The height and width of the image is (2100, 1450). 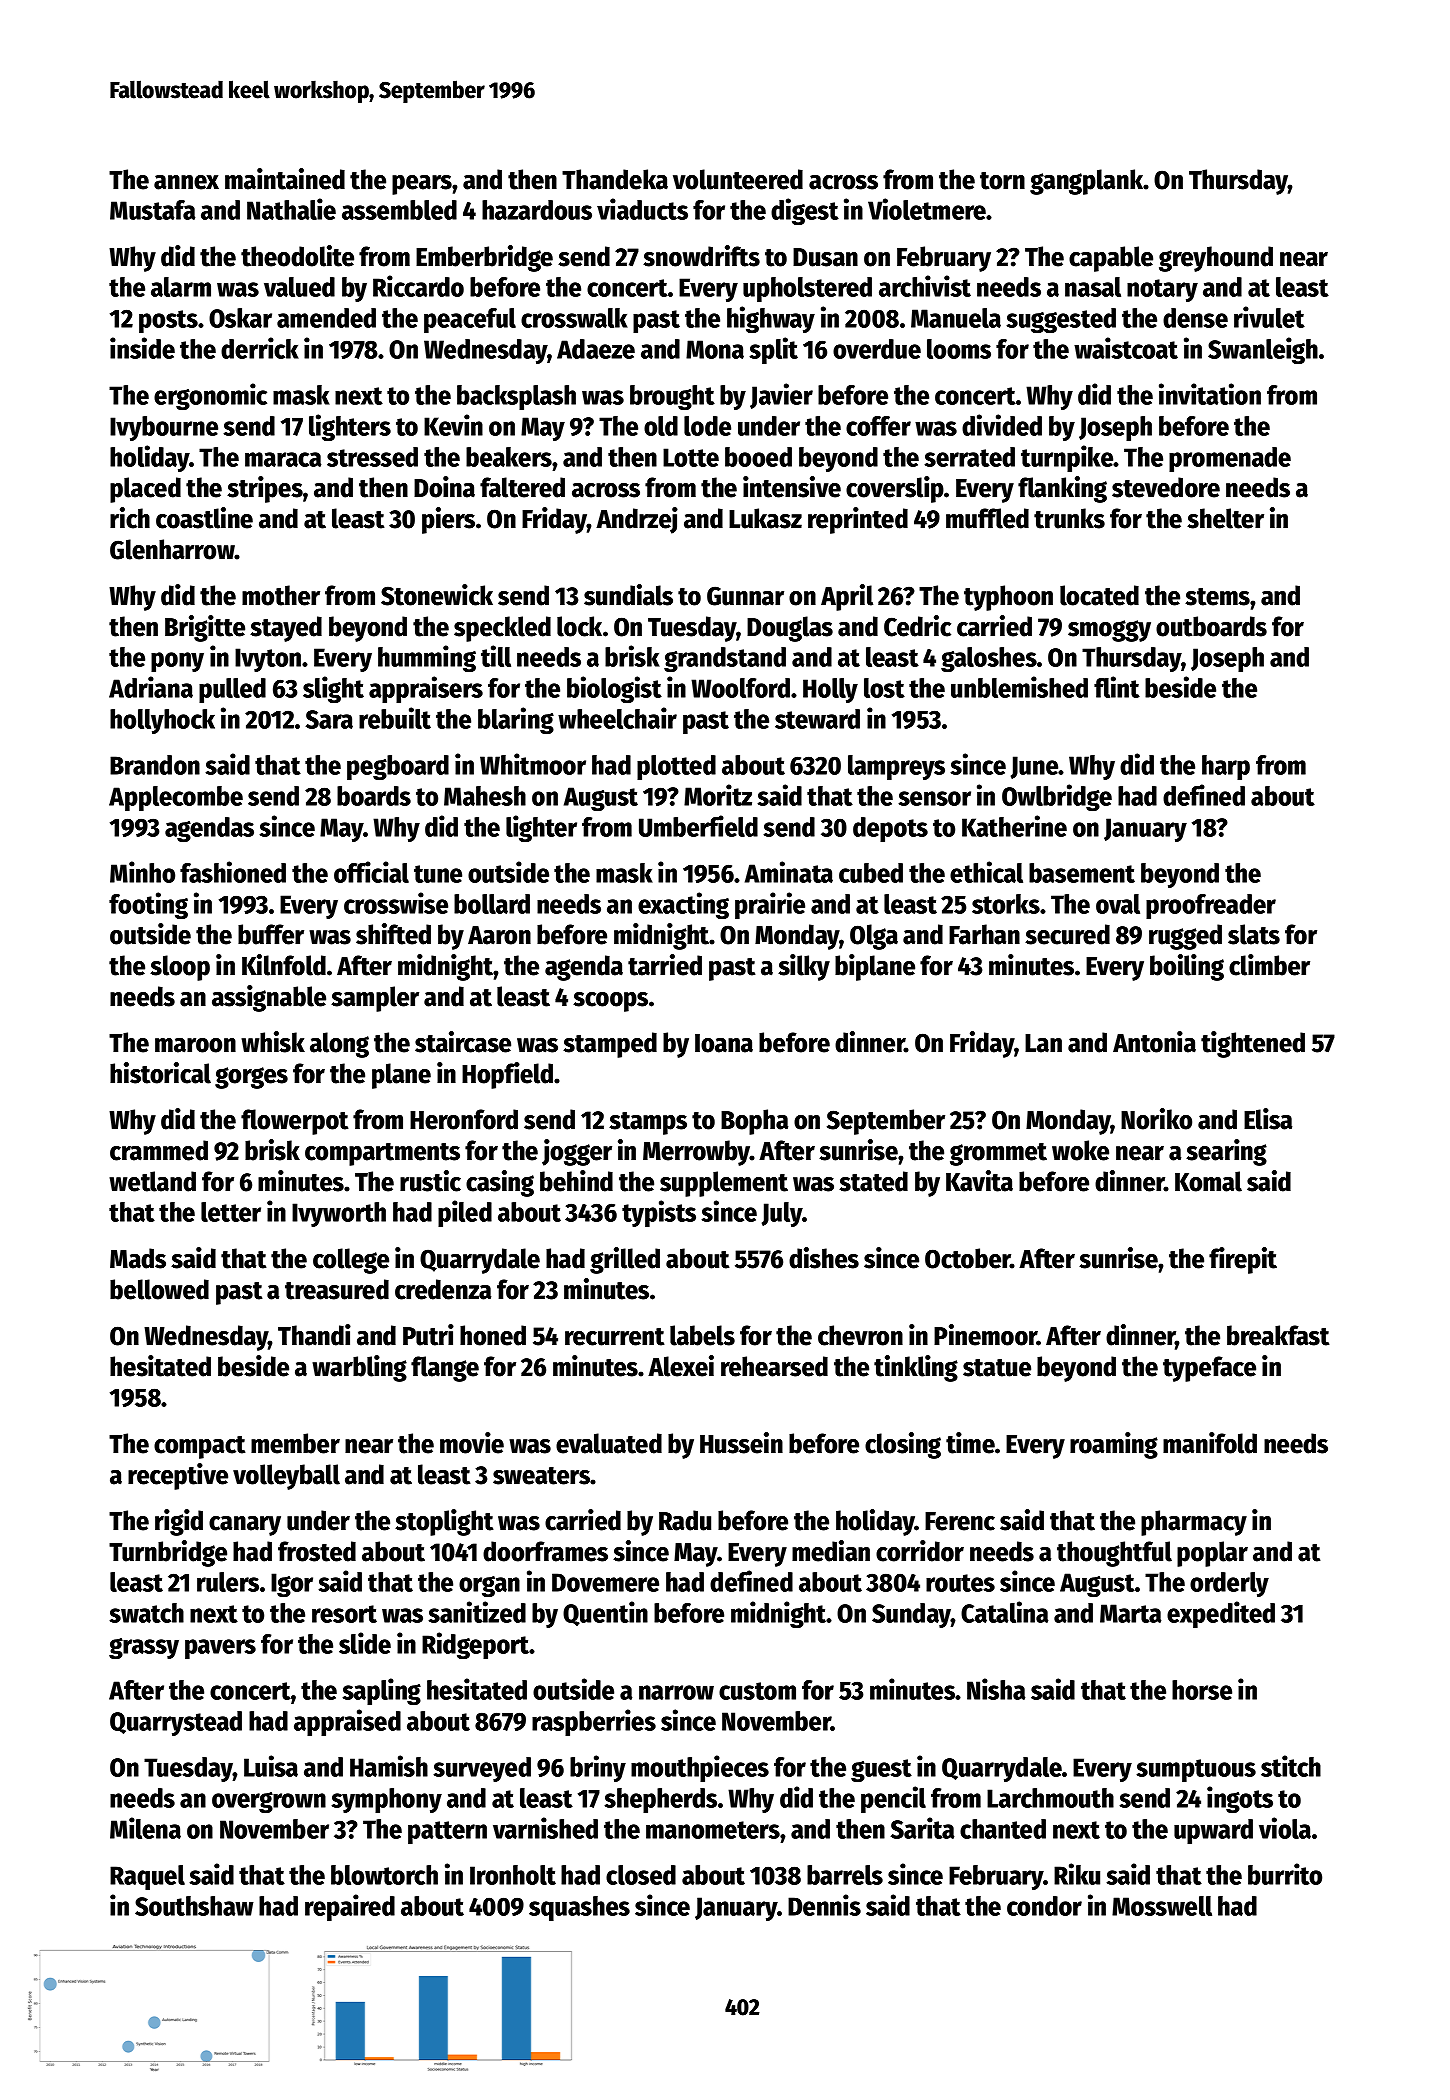 I want to click on pears, so click(x=422, y=185).
